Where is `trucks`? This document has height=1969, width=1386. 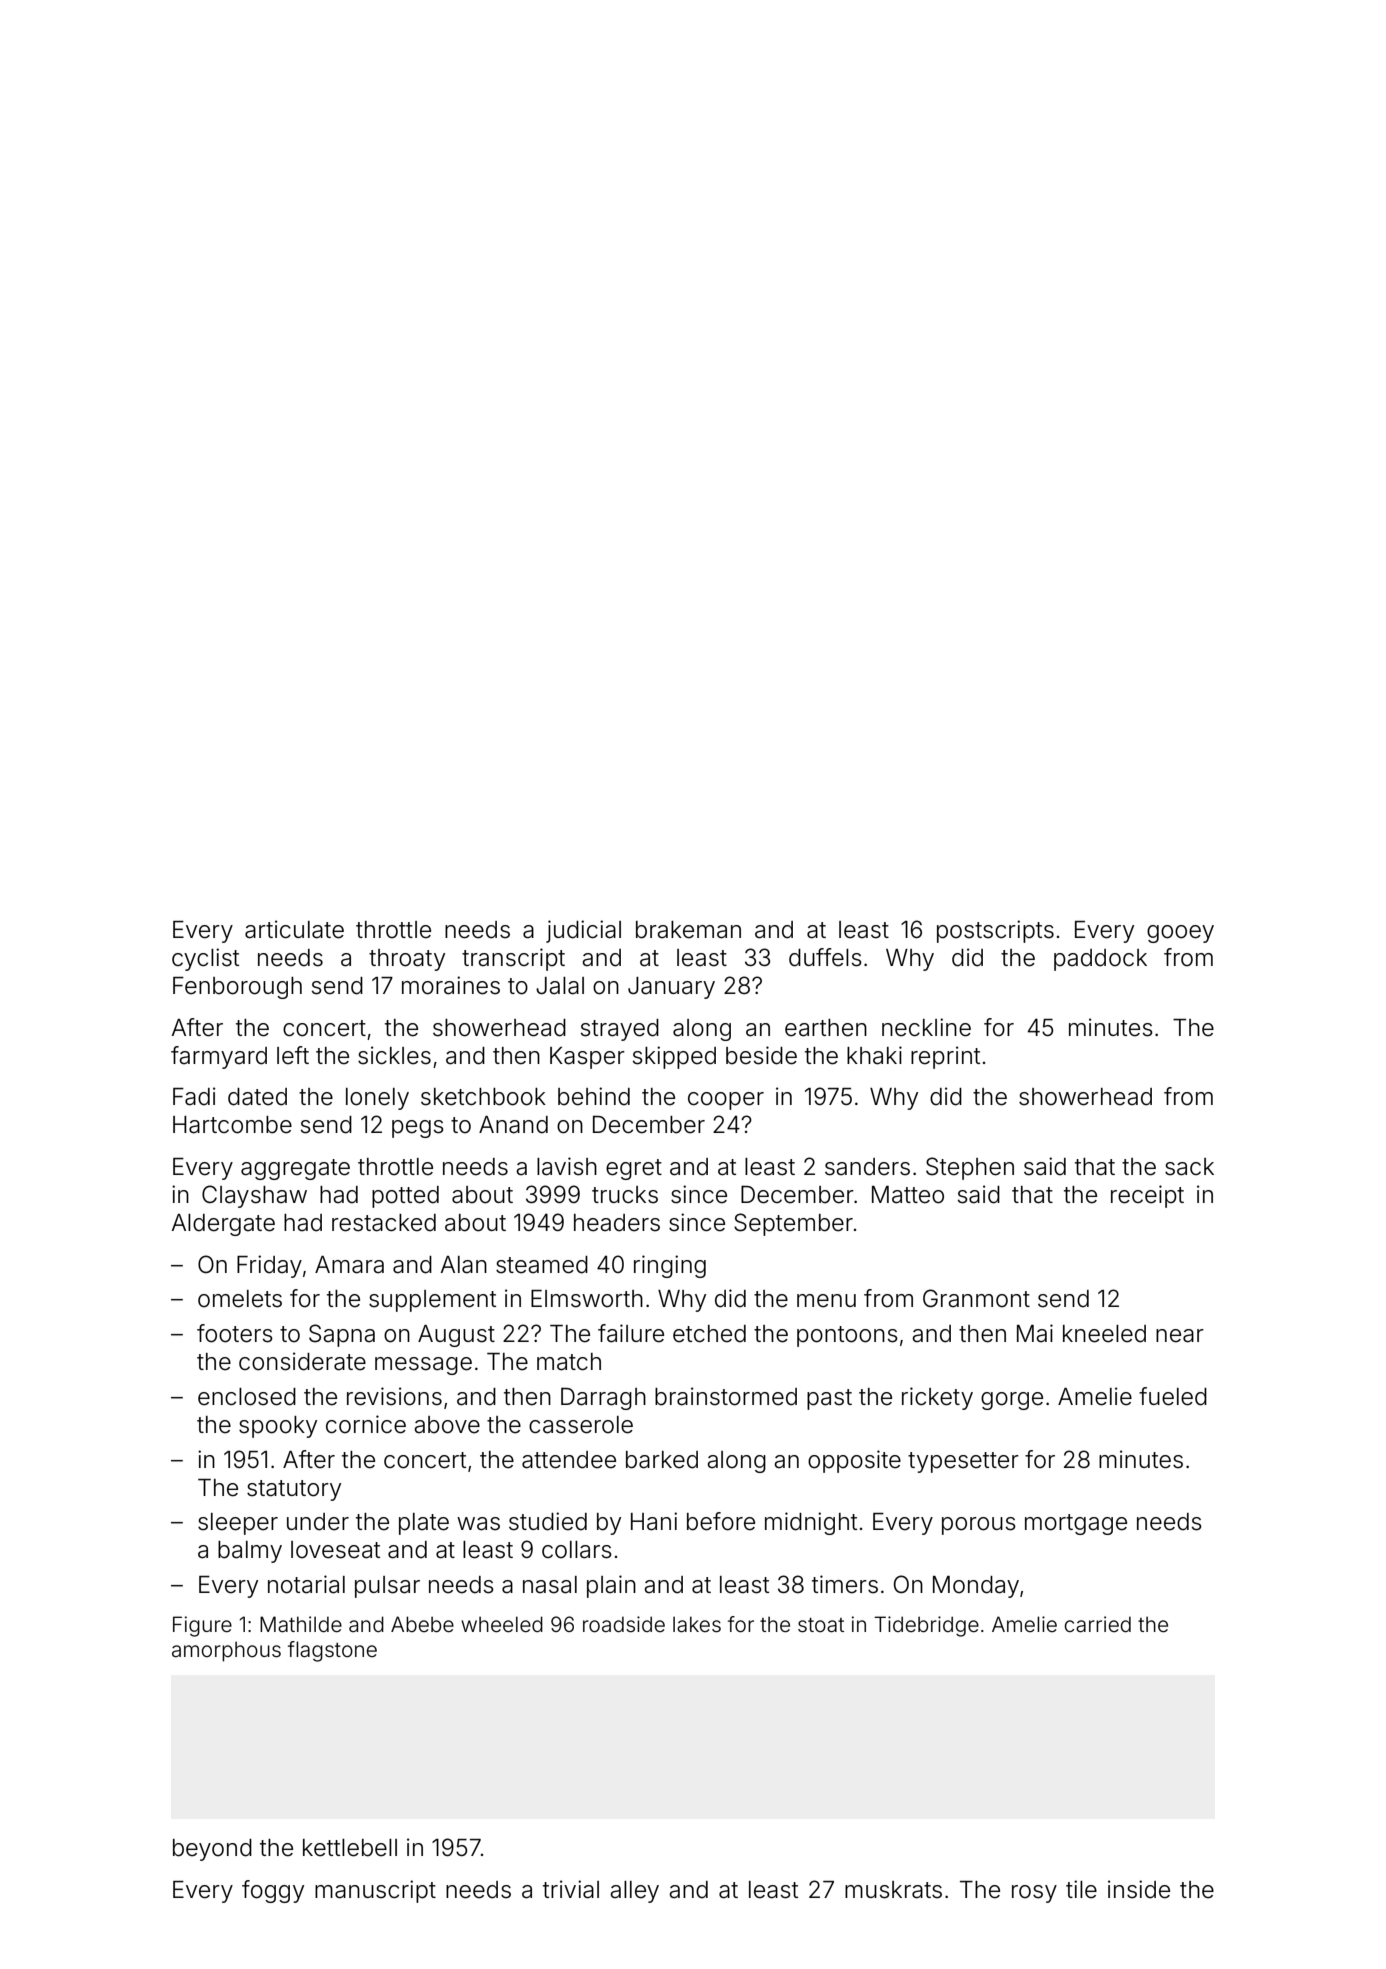 trucks is located at coordinates (625, 1195).
